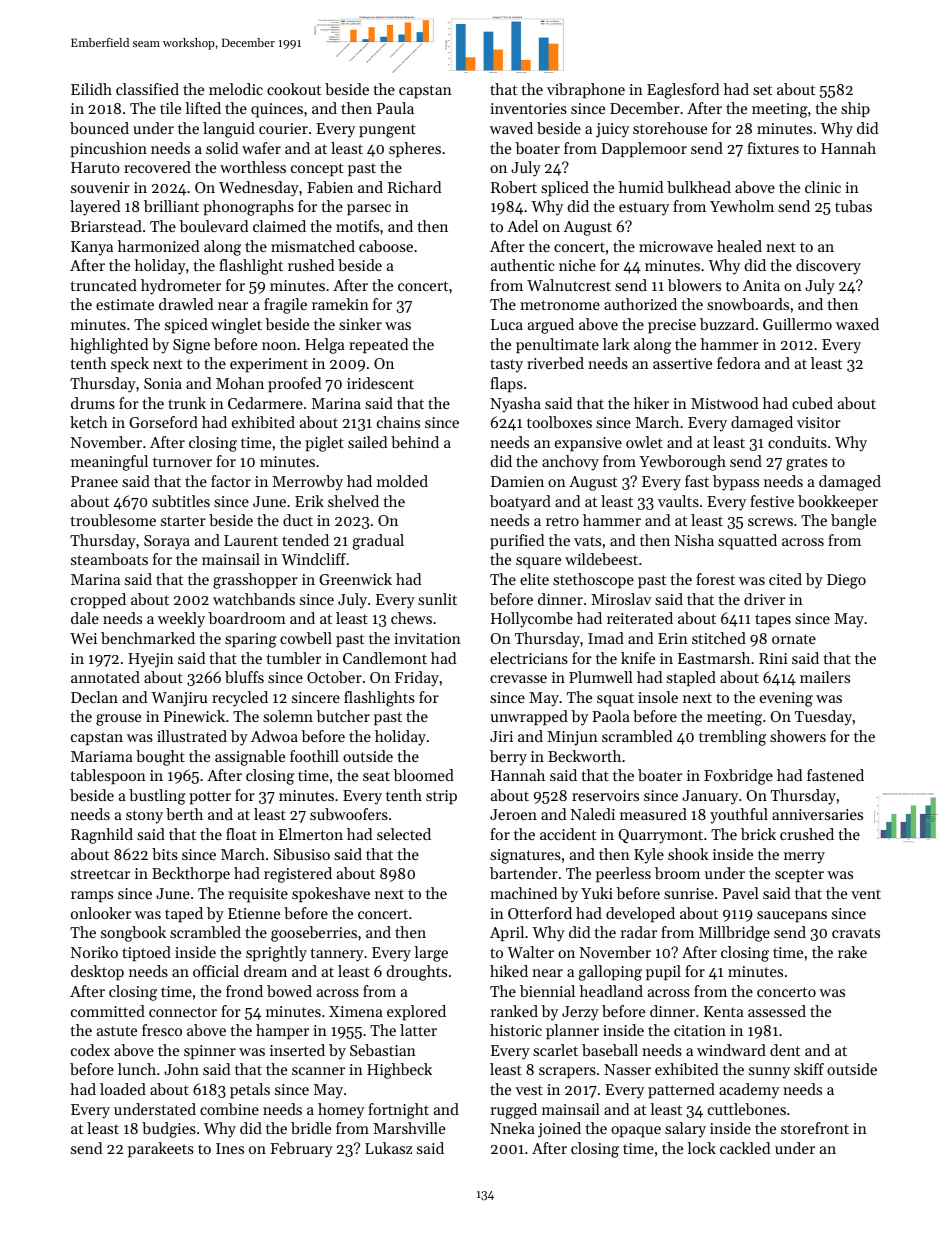 This image has height=1233, width=952. Describe the element at coordinates (181, 287) in the image. I see `hydrometer` at that location.
